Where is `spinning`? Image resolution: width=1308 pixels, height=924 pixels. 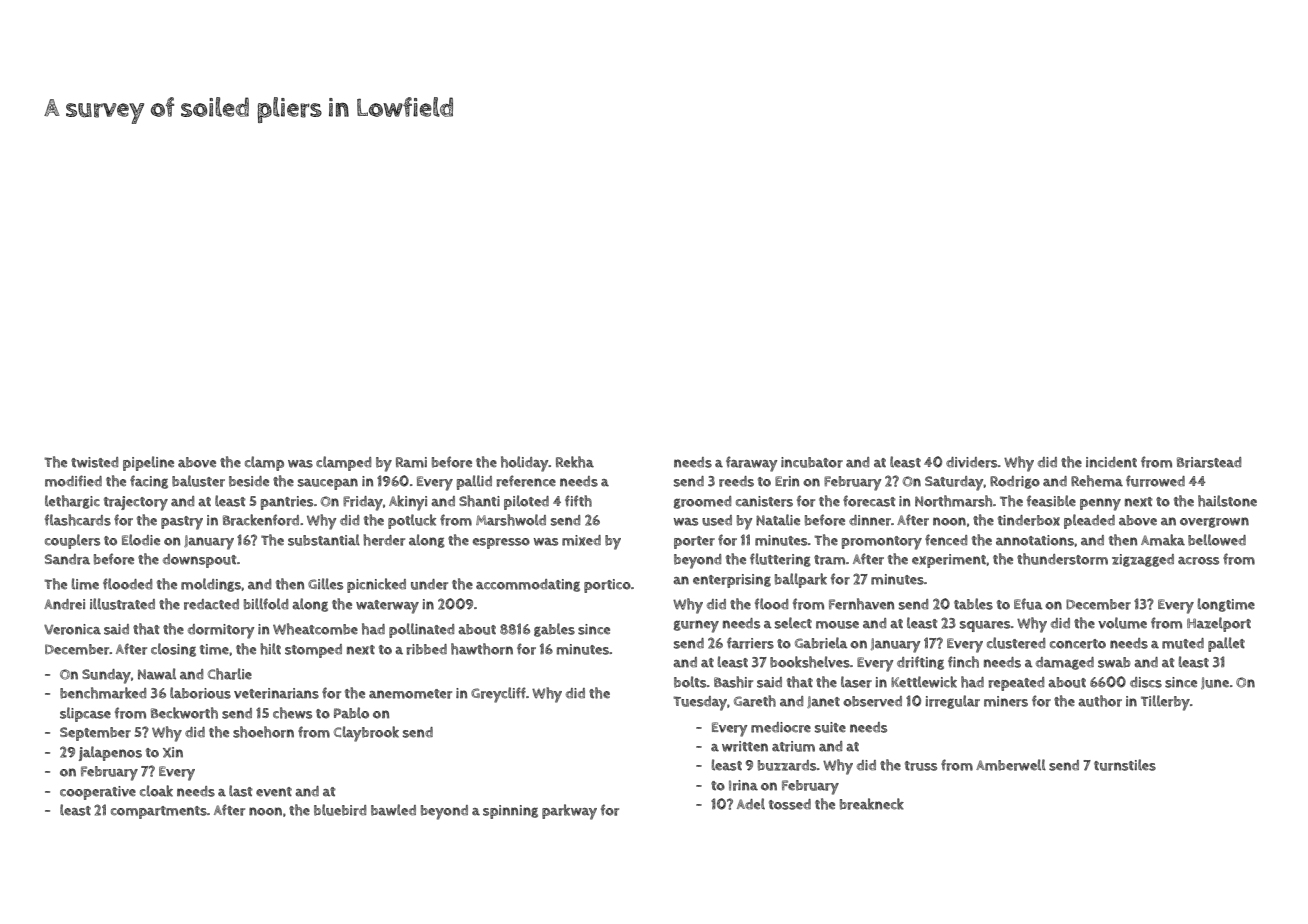
spinning is located at coordinates (510, 812).
